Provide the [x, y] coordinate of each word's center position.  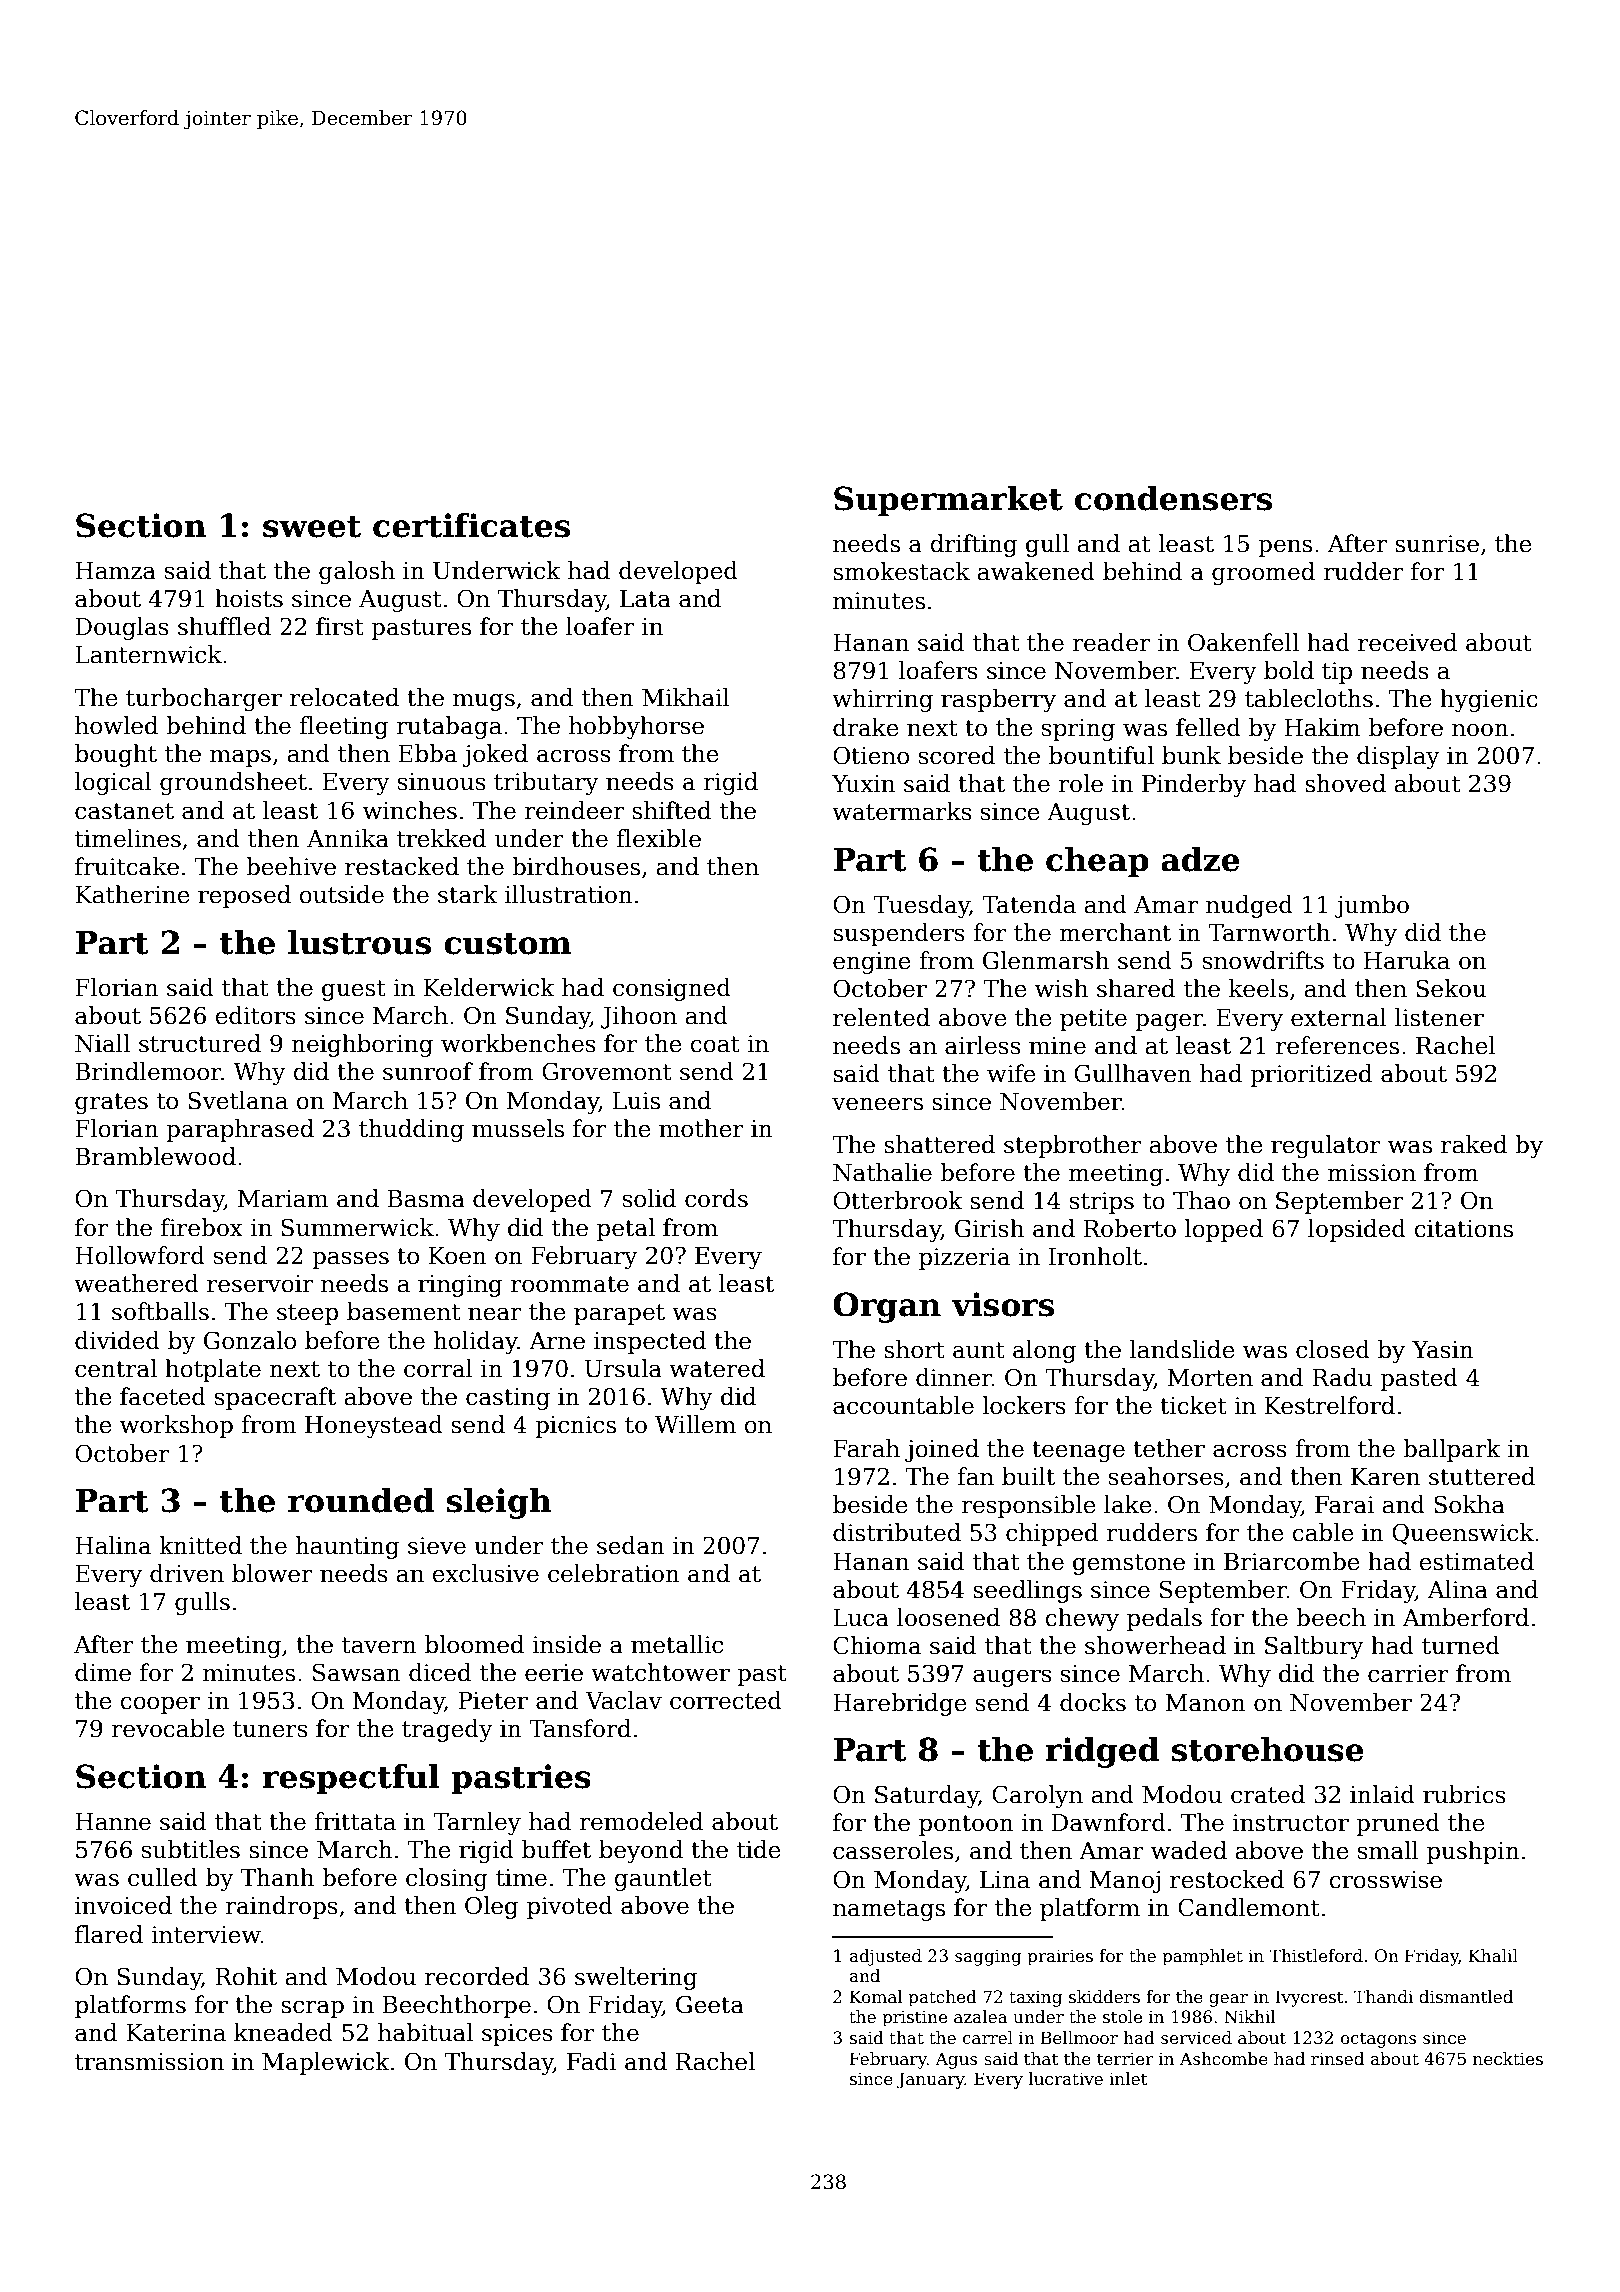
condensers [1173, 498]
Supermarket [948, 501]
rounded [361, 1500]
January [931, 2080]
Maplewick [326, 2063]
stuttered [1482, 1476]
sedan [631, 1545]
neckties [1508, 2059]
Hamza [115, 571]
